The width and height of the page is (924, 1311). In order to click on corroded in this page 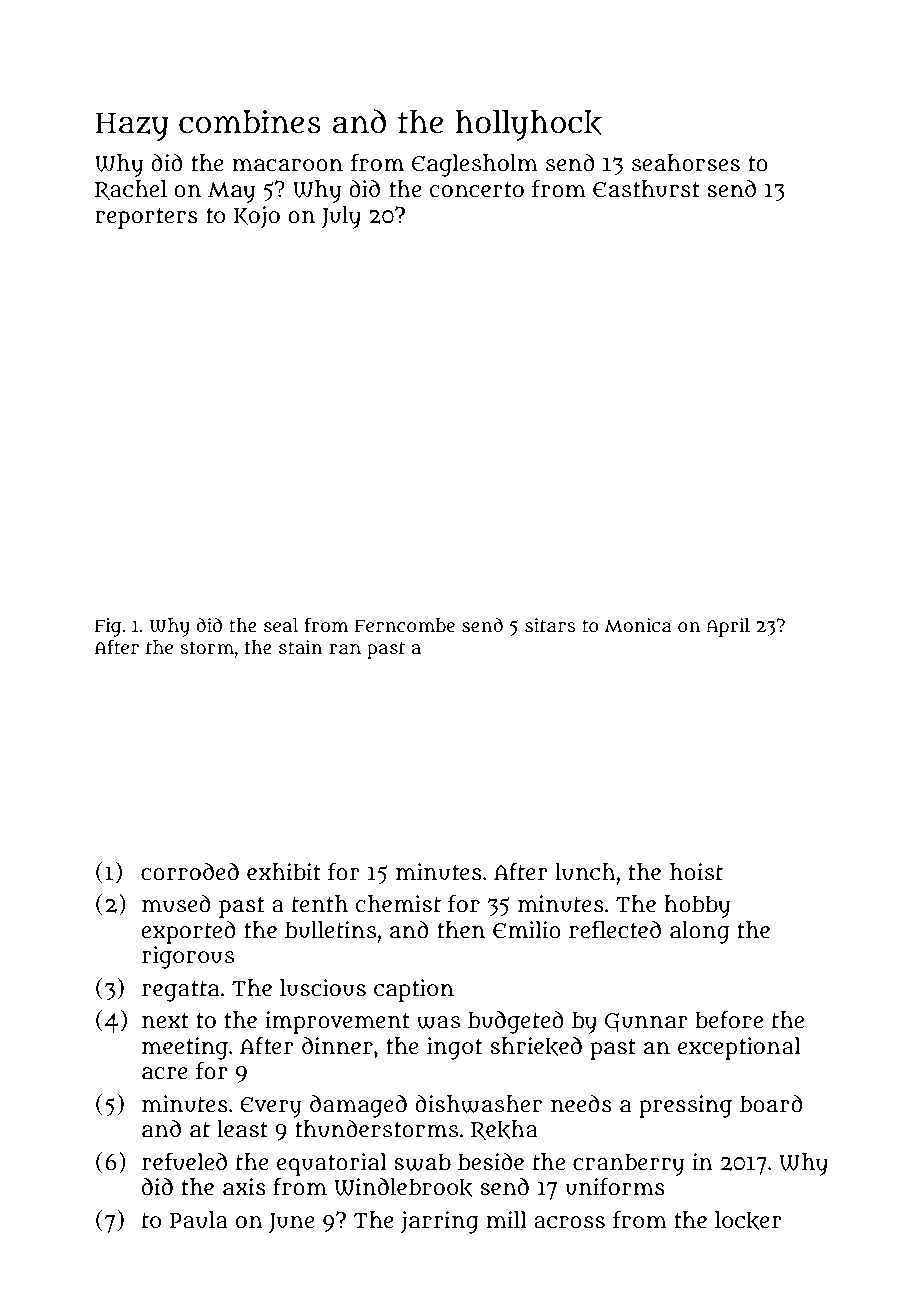, I will do `click(190, 872)`.
